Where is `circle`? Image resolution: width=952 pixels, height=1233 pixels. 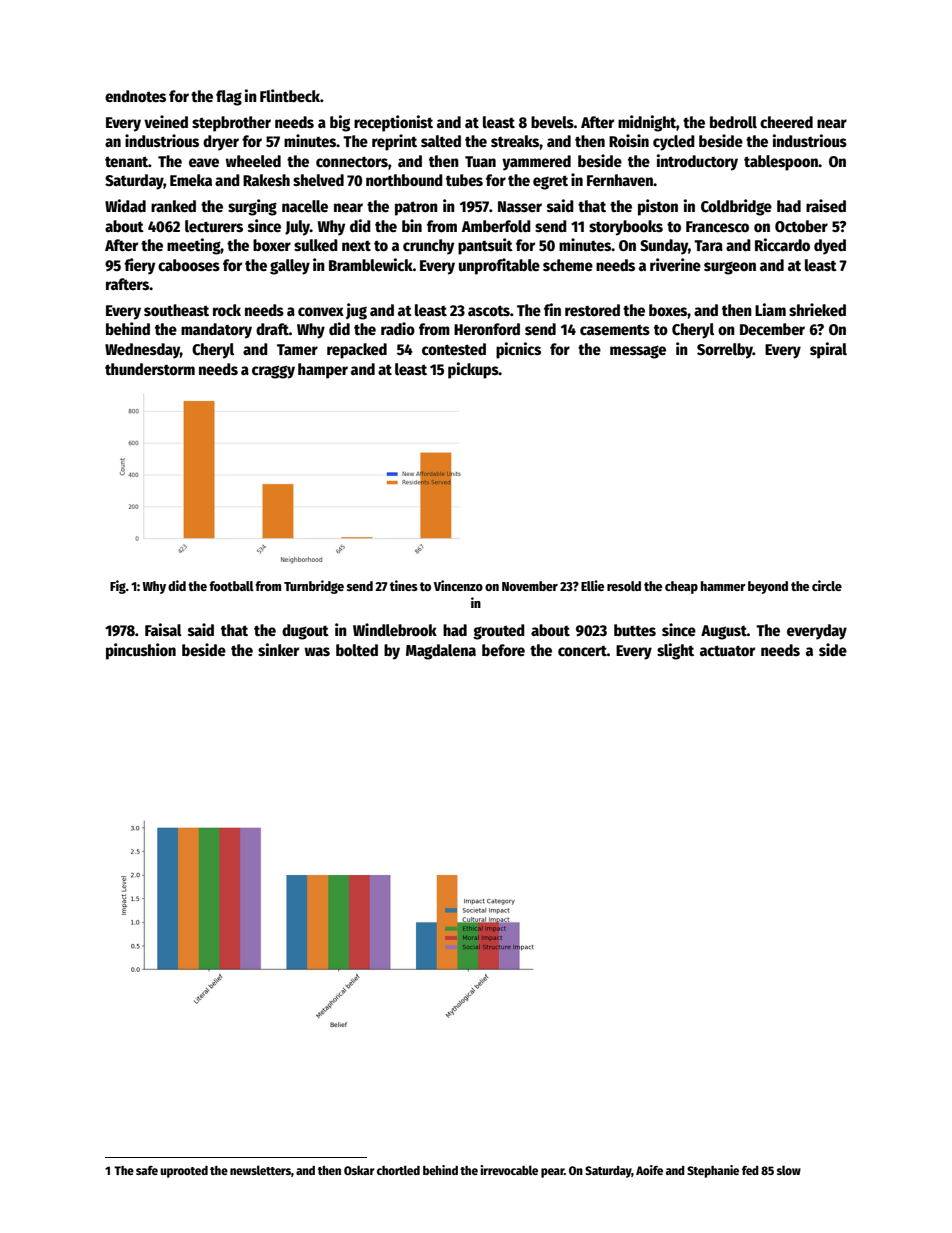
circle is located at coordinates (827, 585).
